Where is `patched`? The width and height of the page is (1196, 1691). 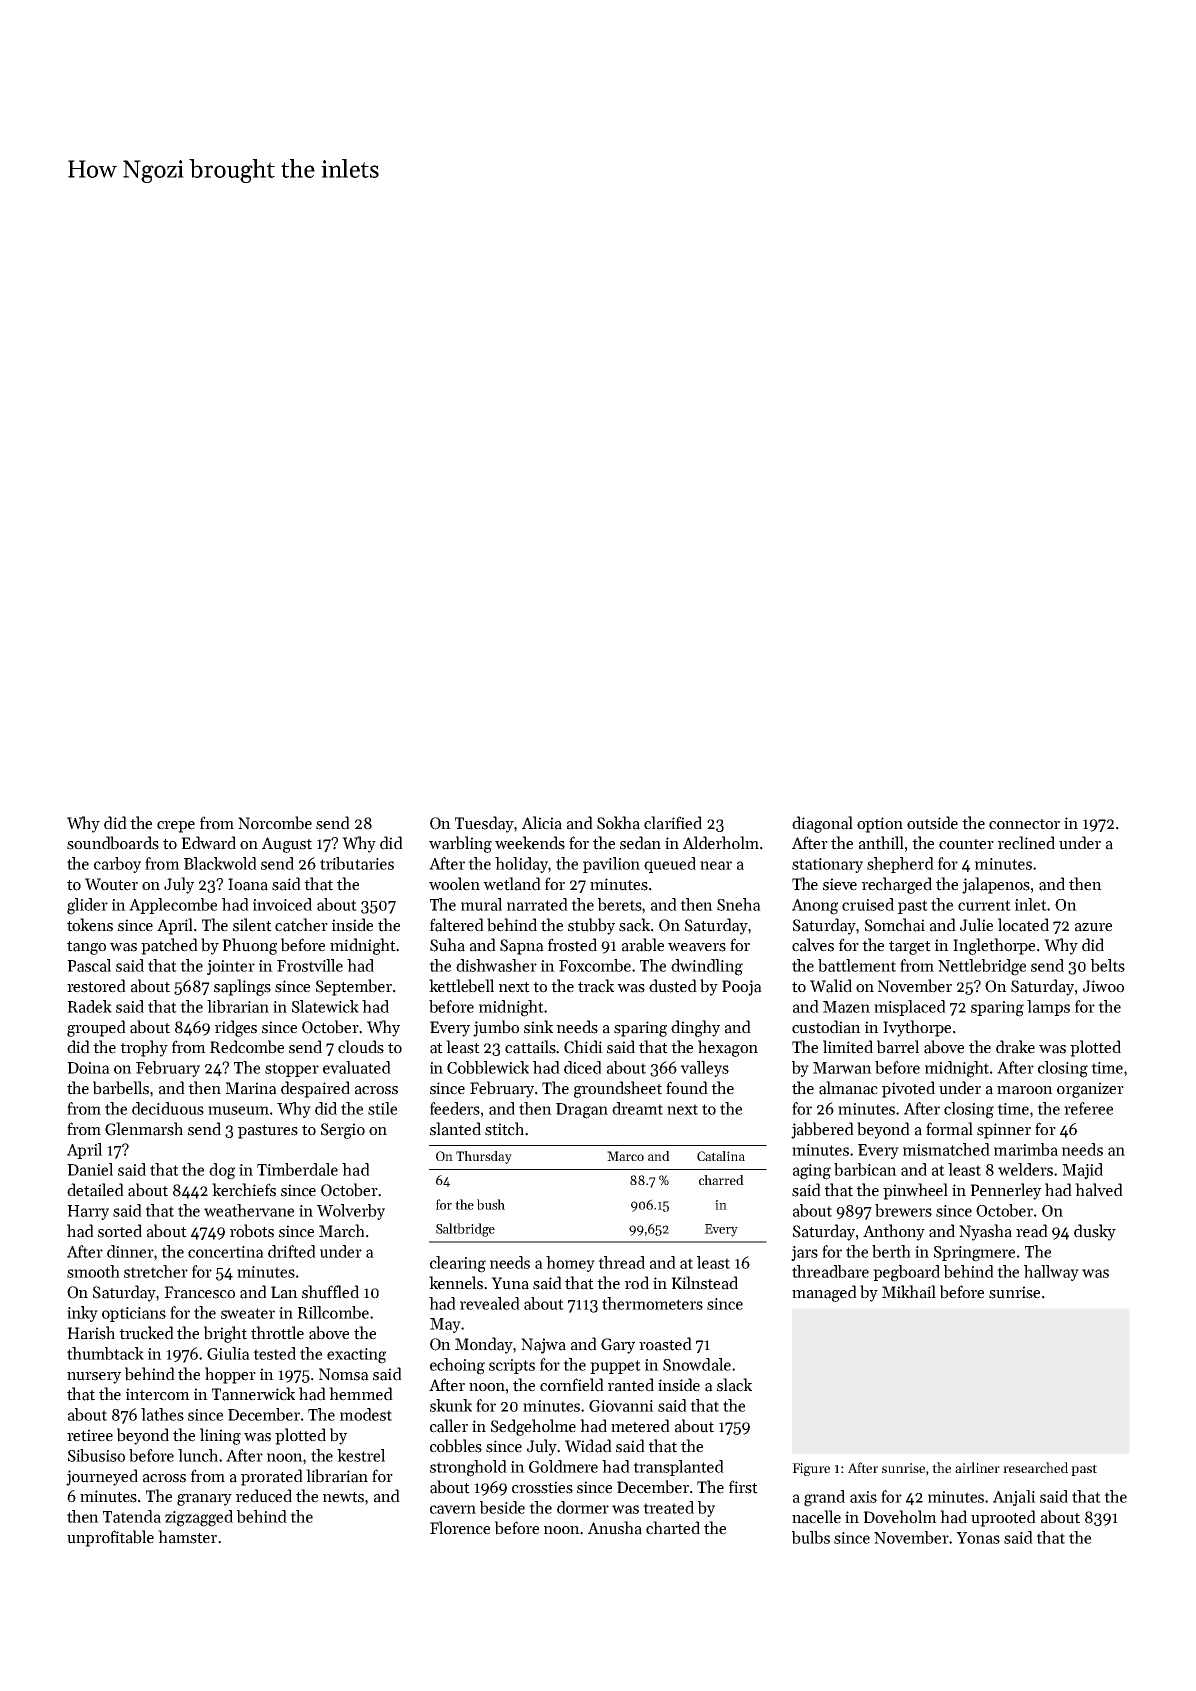 patched is located at coordinates (169, 946).
